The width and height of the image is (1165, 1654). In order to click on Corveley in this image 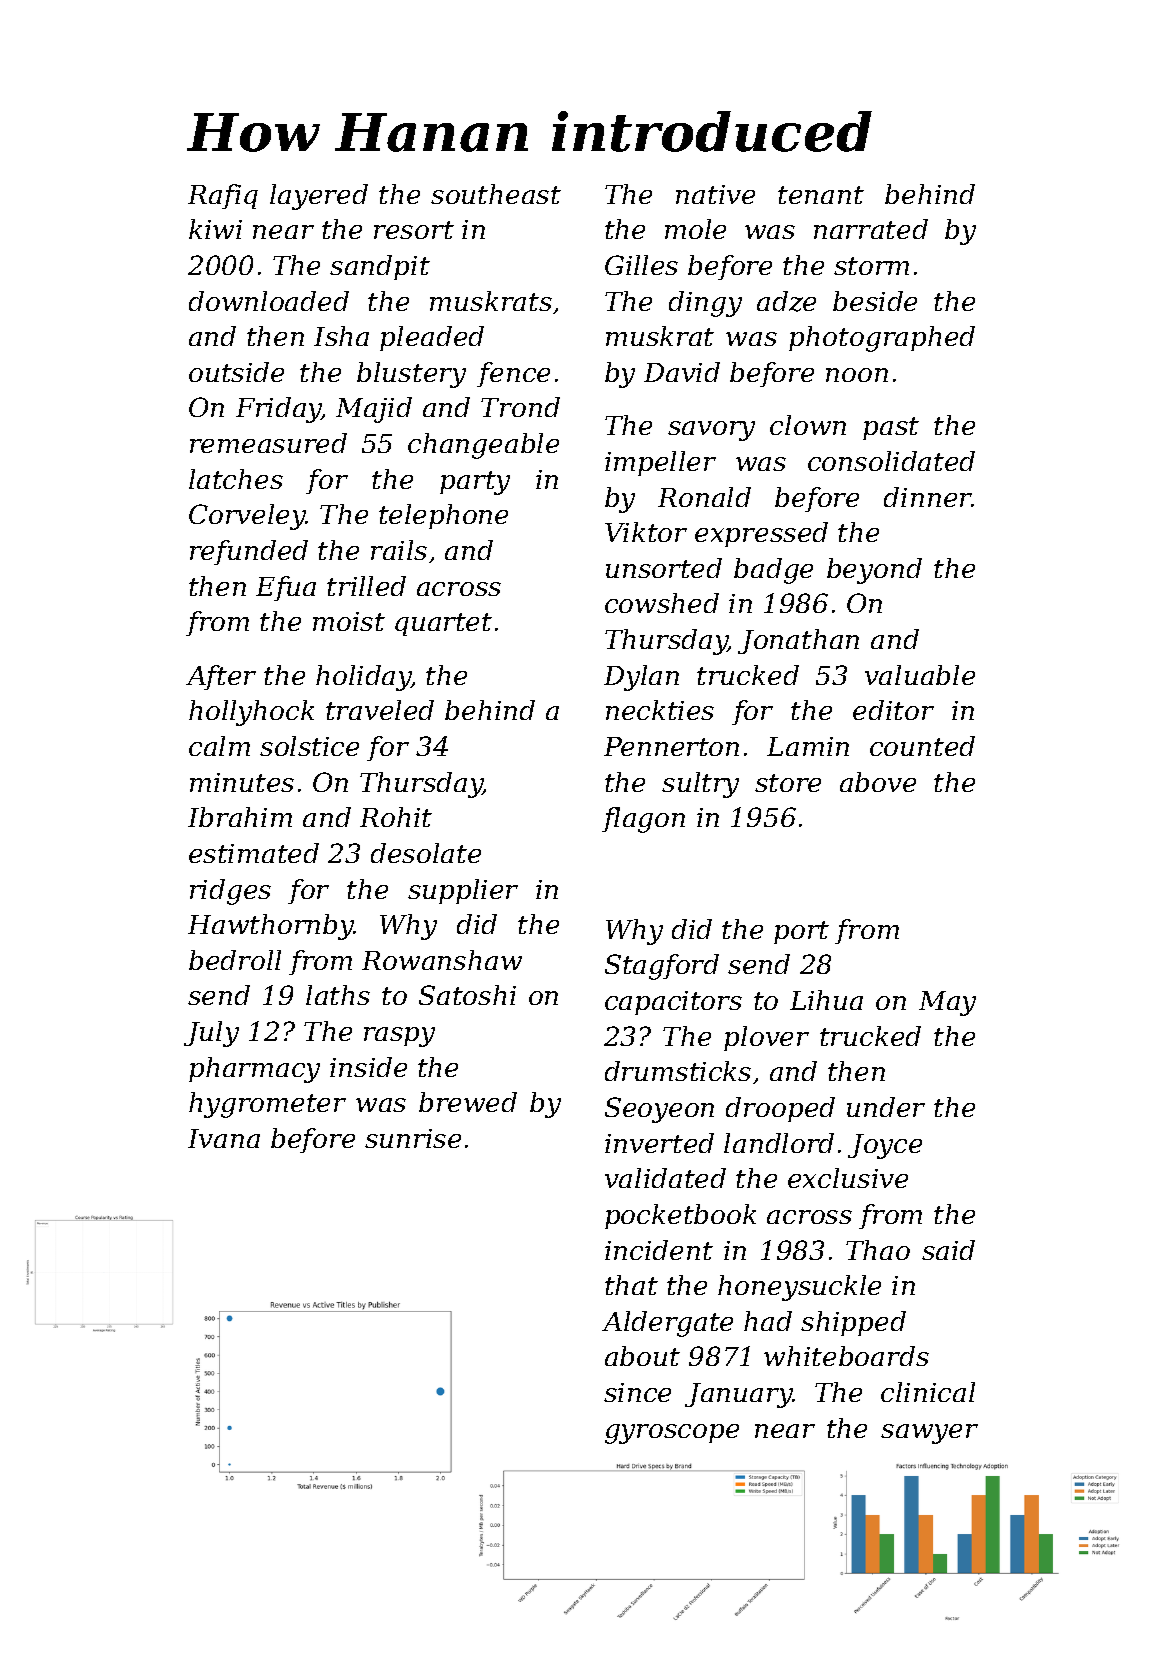, I will do `click(247, 517)`.
